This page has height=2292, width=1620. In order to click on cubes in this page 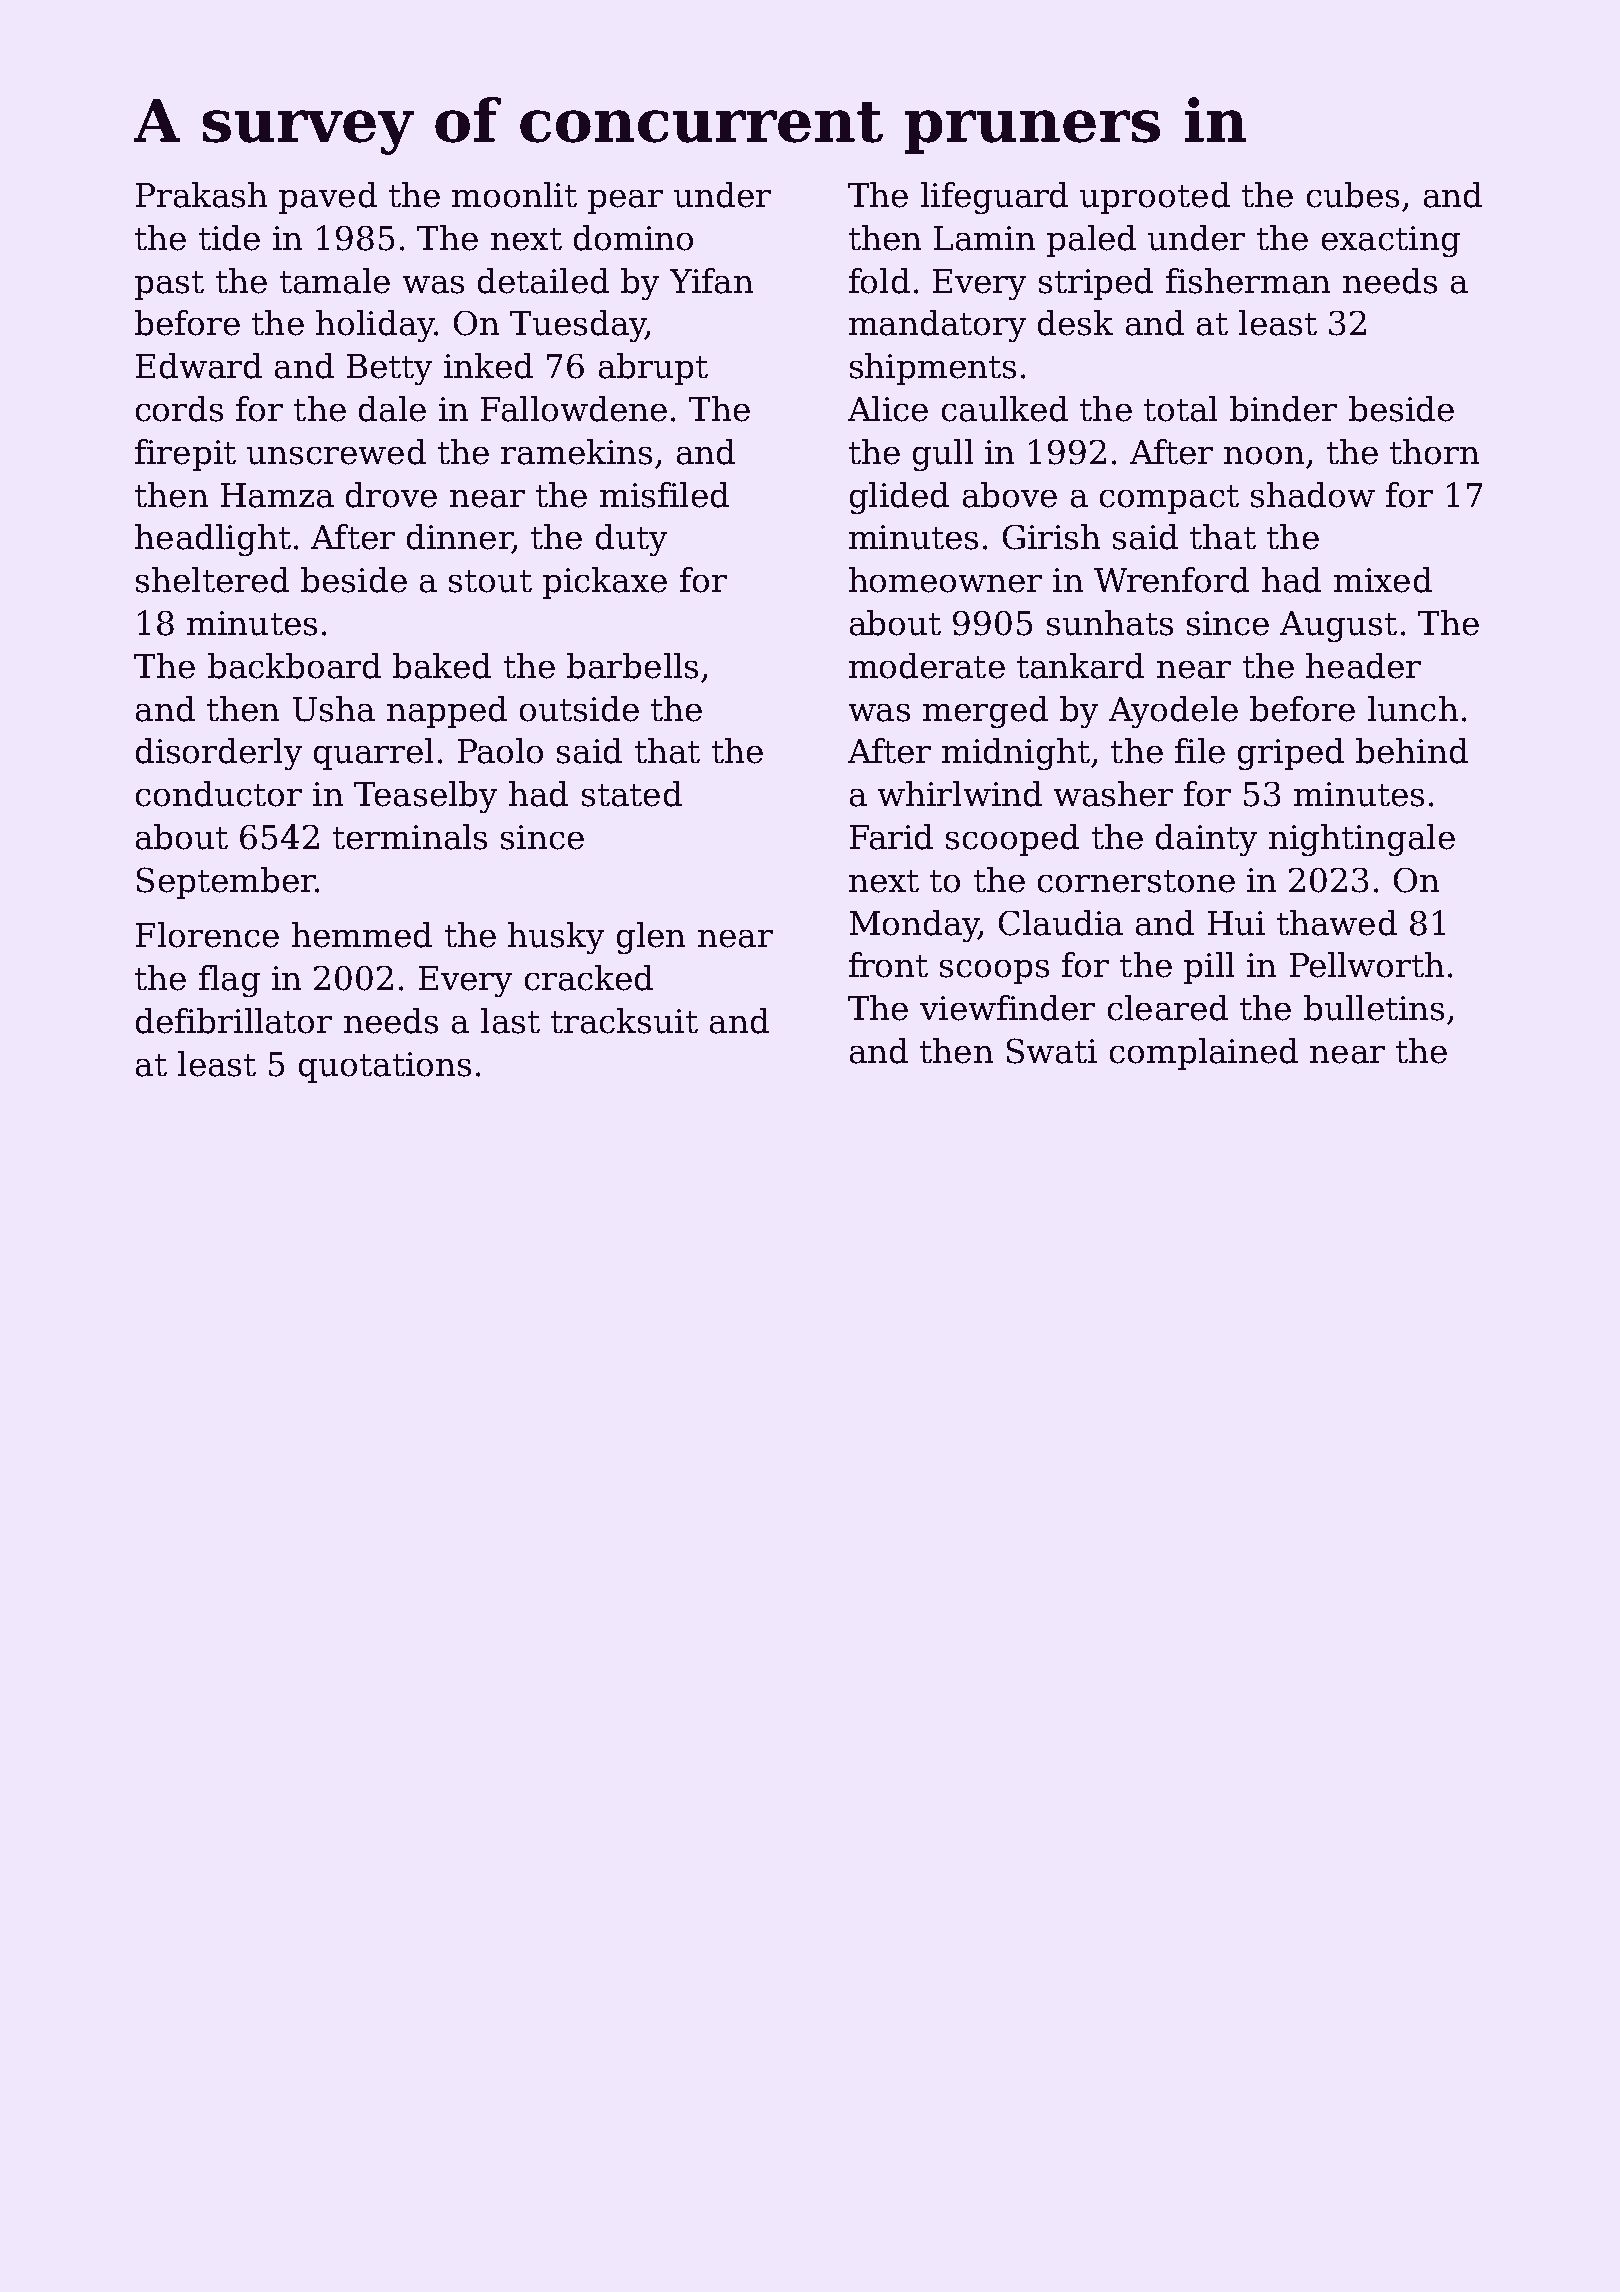, I will do `click(1353, 195)`.
